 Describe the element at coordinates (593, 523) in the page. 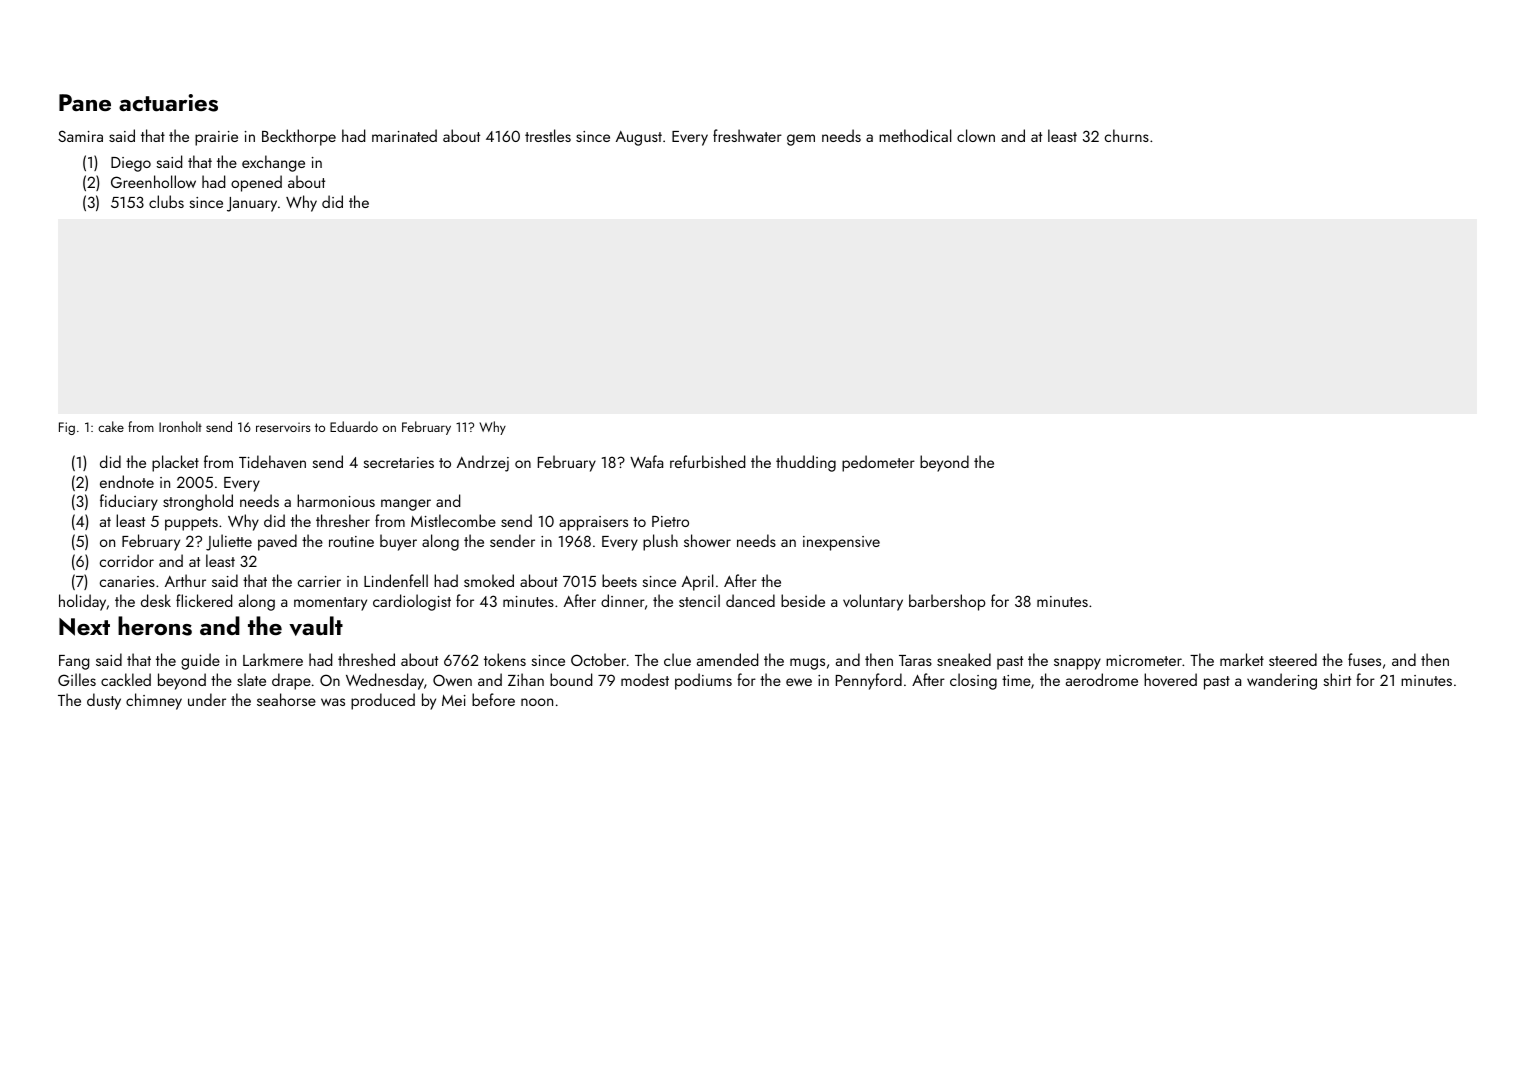

I see `appraisers` at that location.
